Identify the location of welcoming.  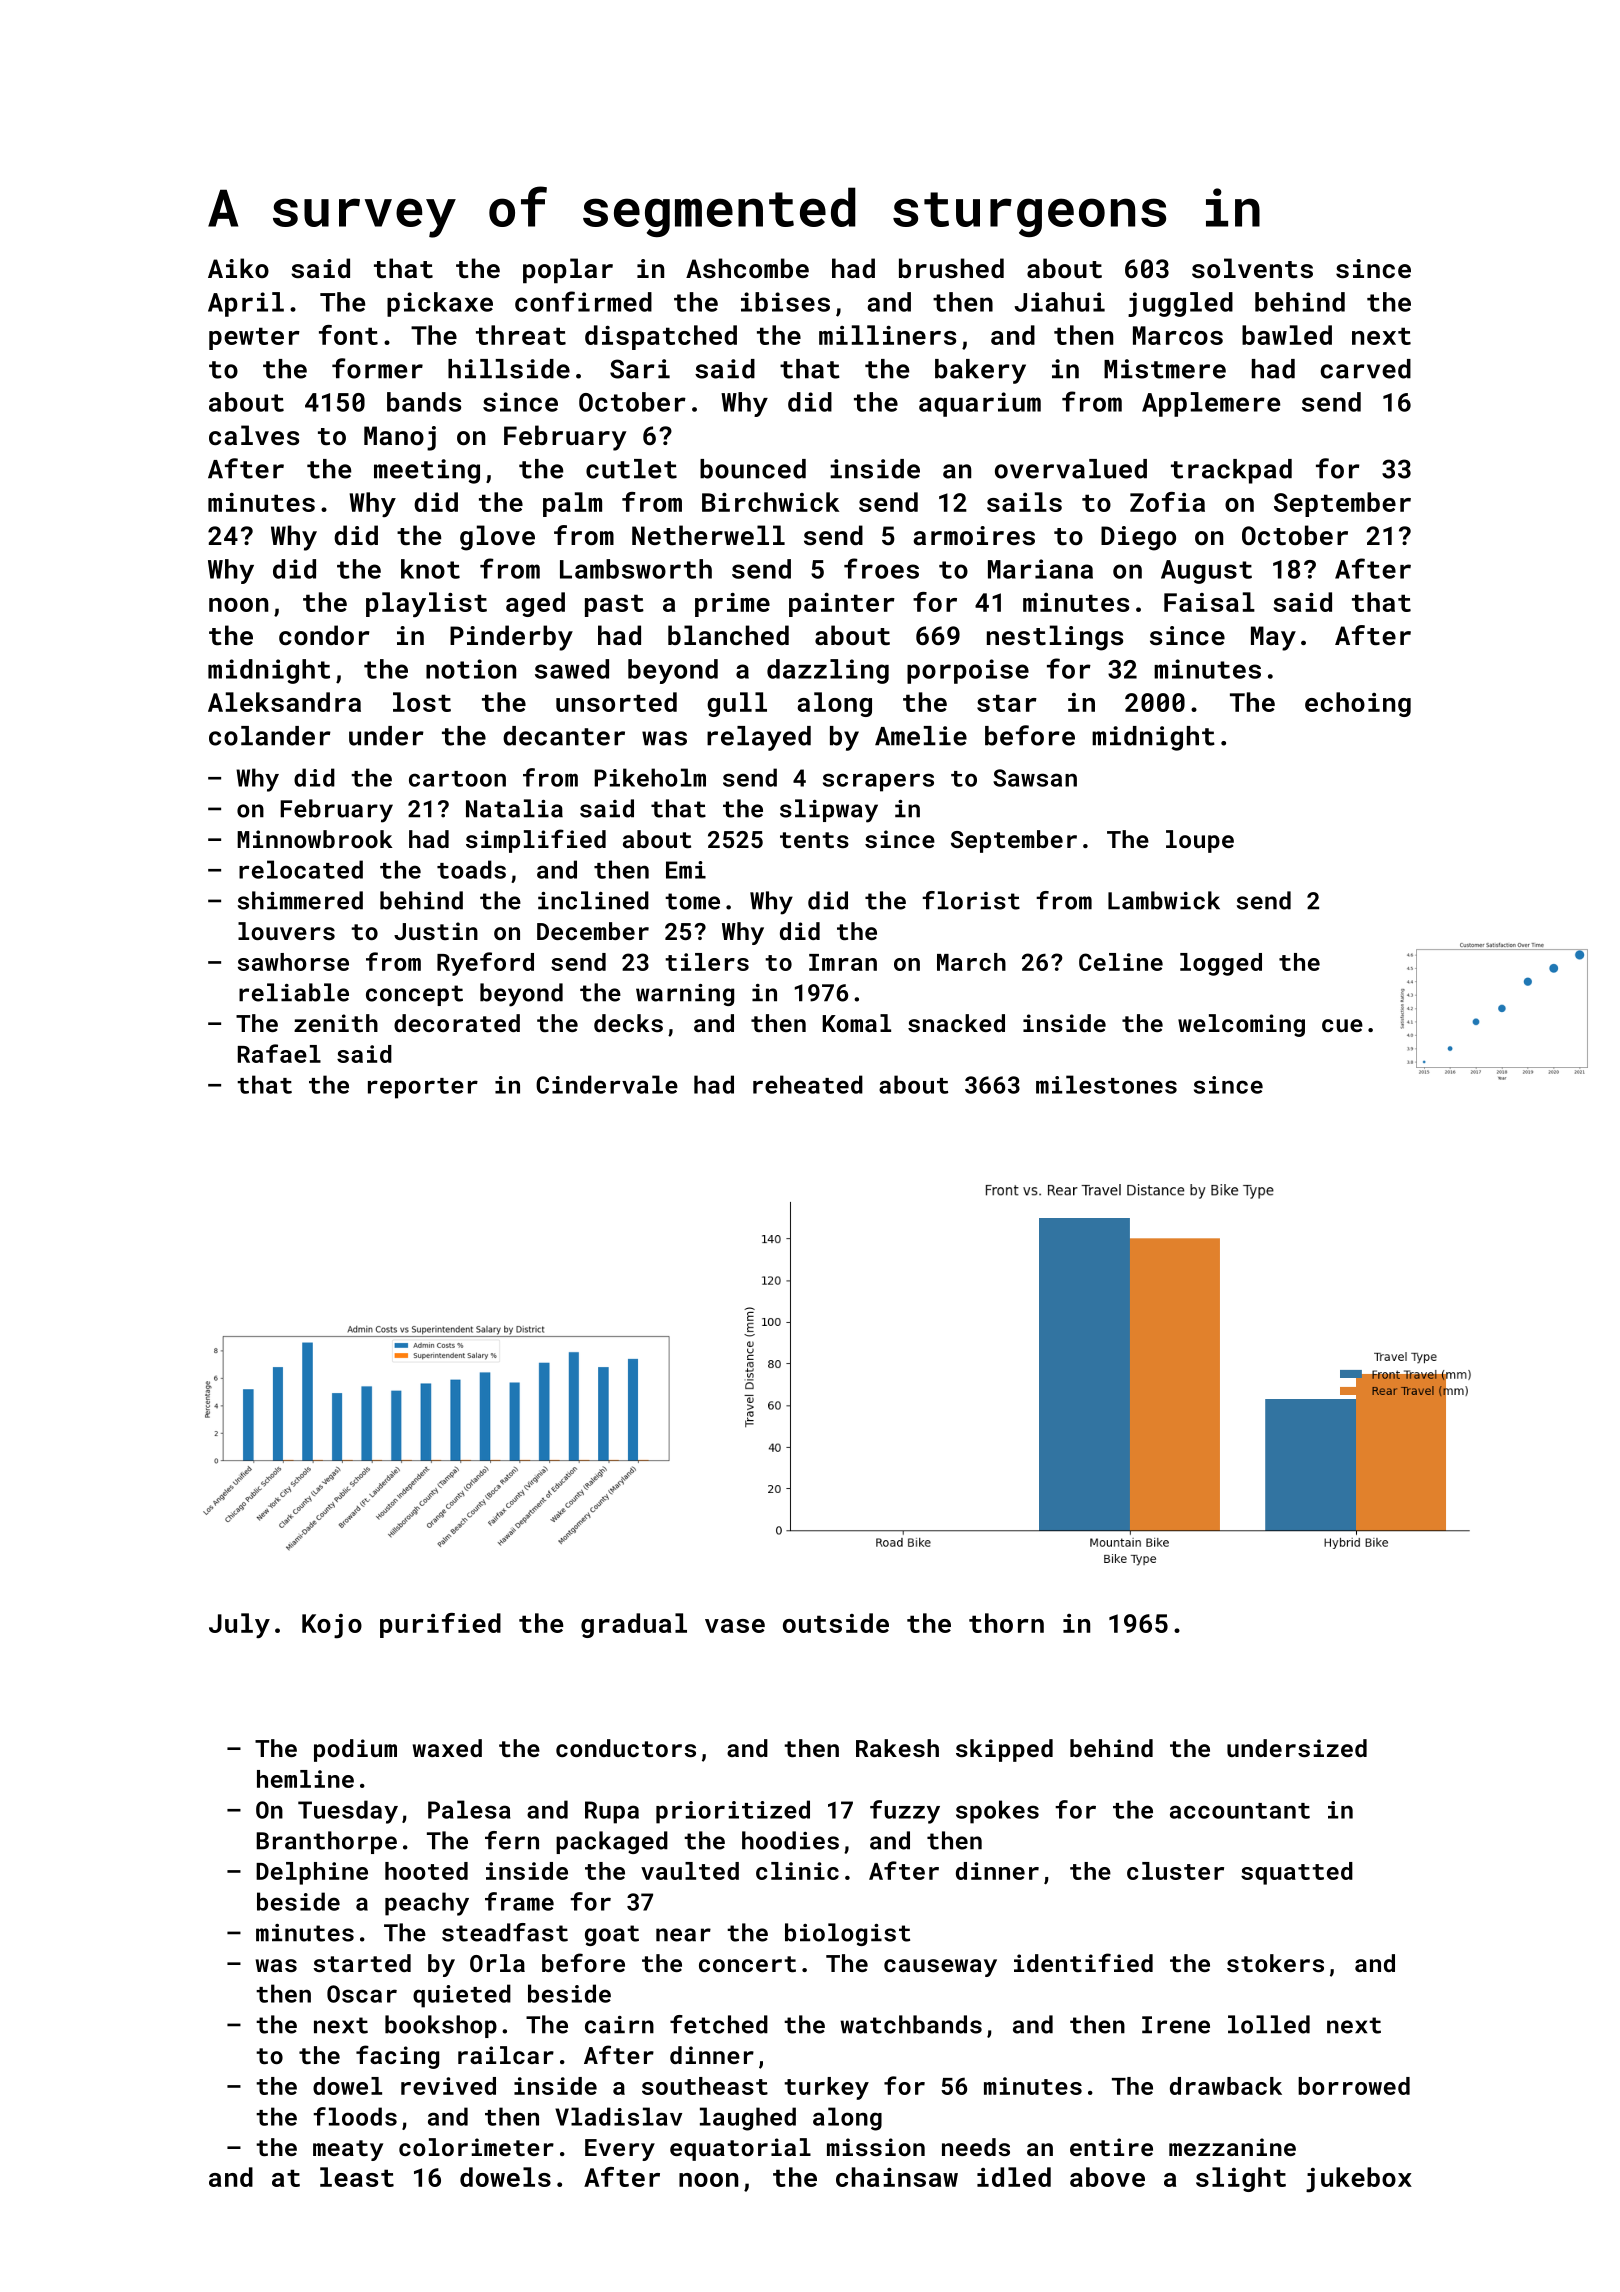
(1241, 1025).
